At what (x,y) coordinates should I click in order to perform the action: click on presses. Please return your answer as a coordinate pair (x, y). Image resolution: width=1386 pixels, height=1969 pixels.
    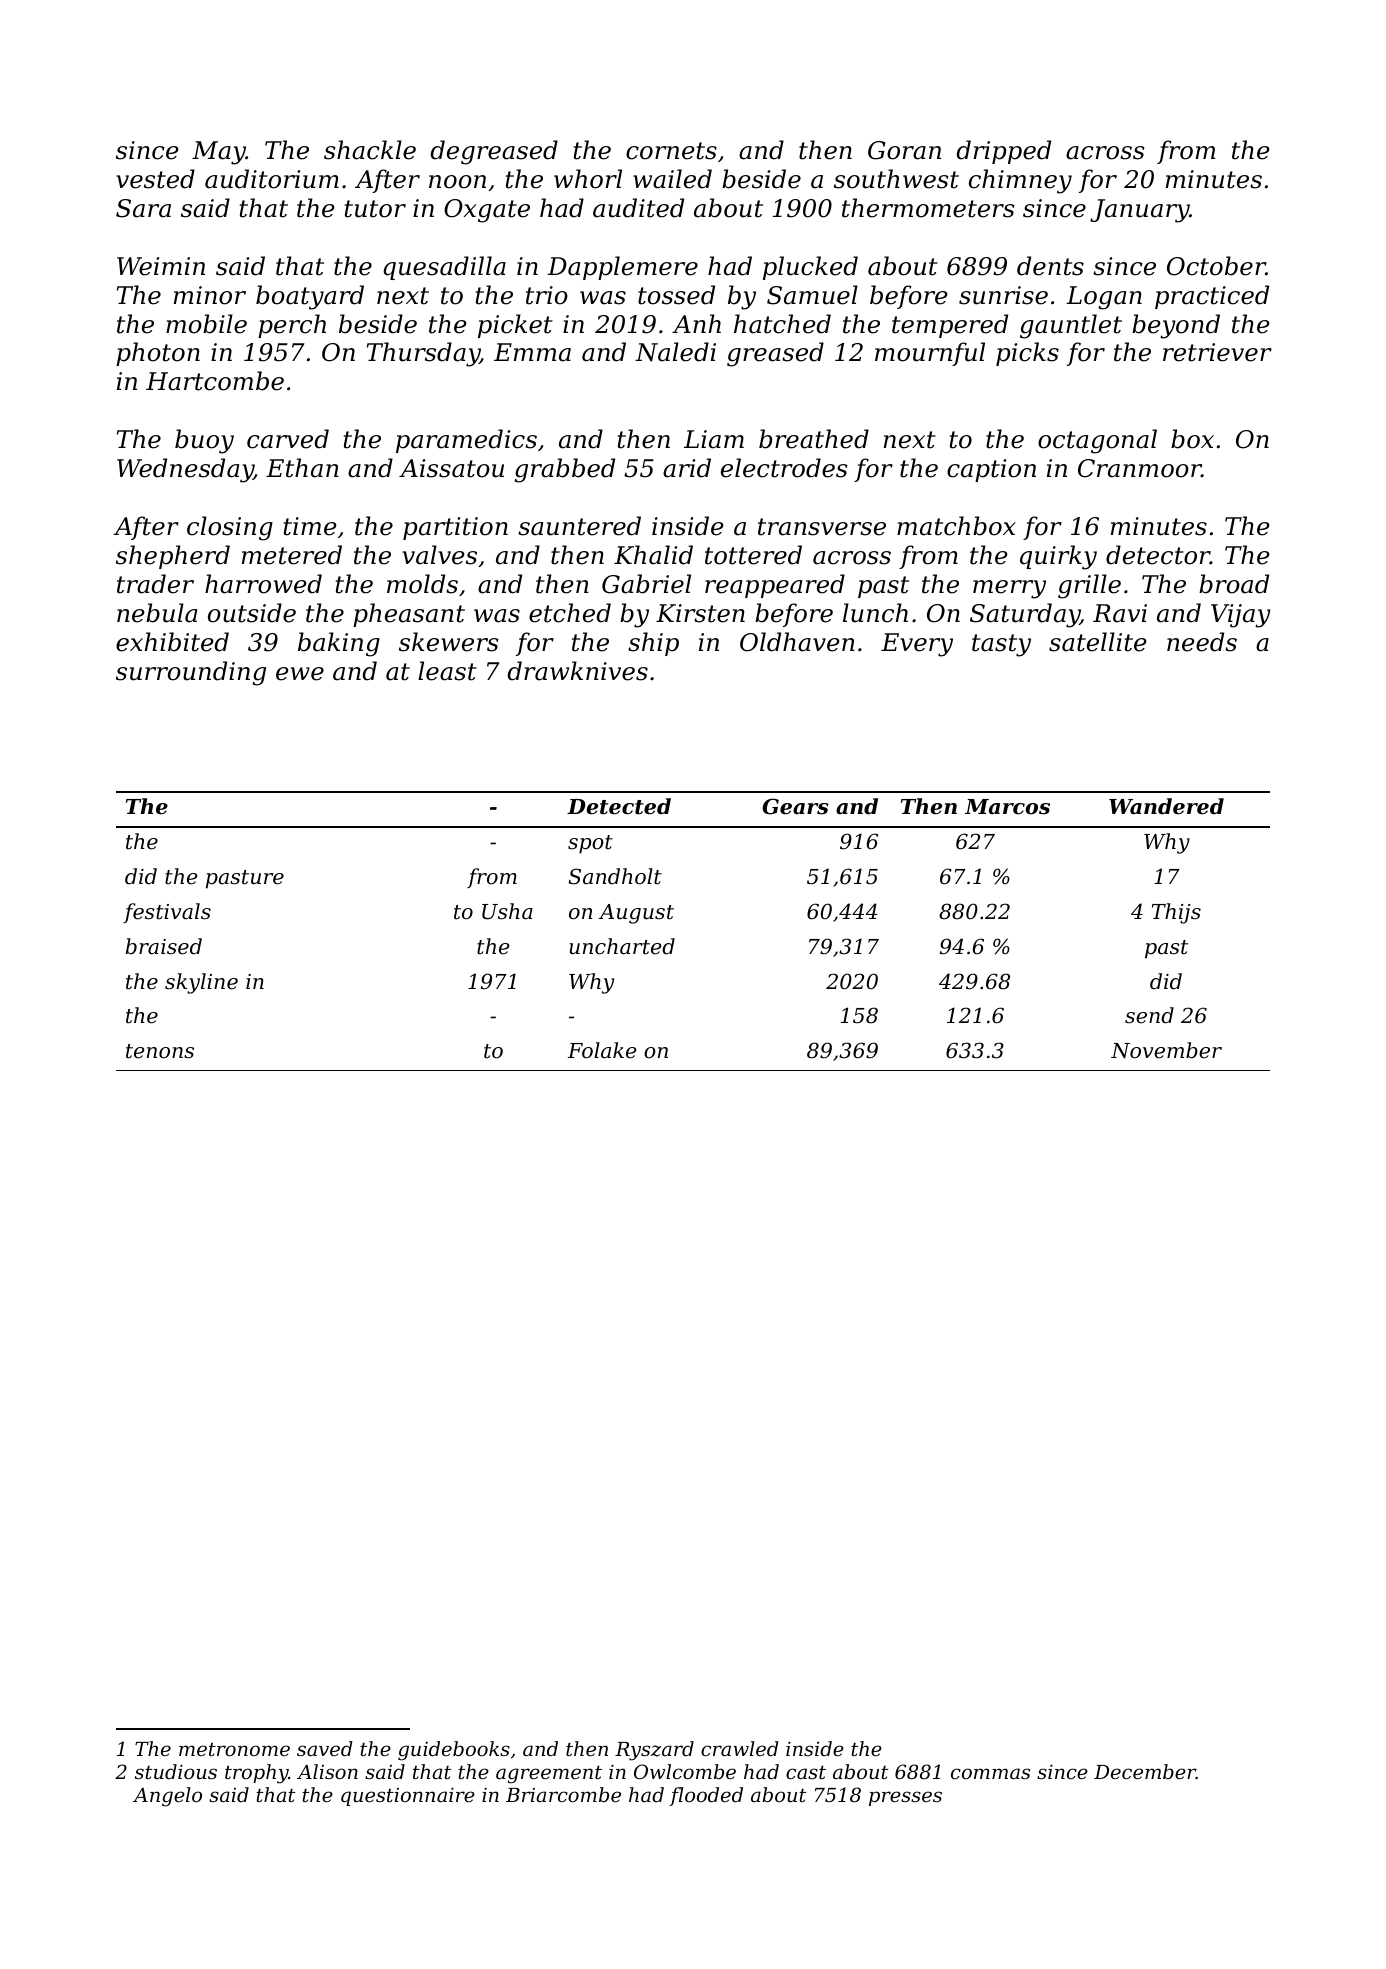
    Looking at the image, I should click on (905, 1798).
